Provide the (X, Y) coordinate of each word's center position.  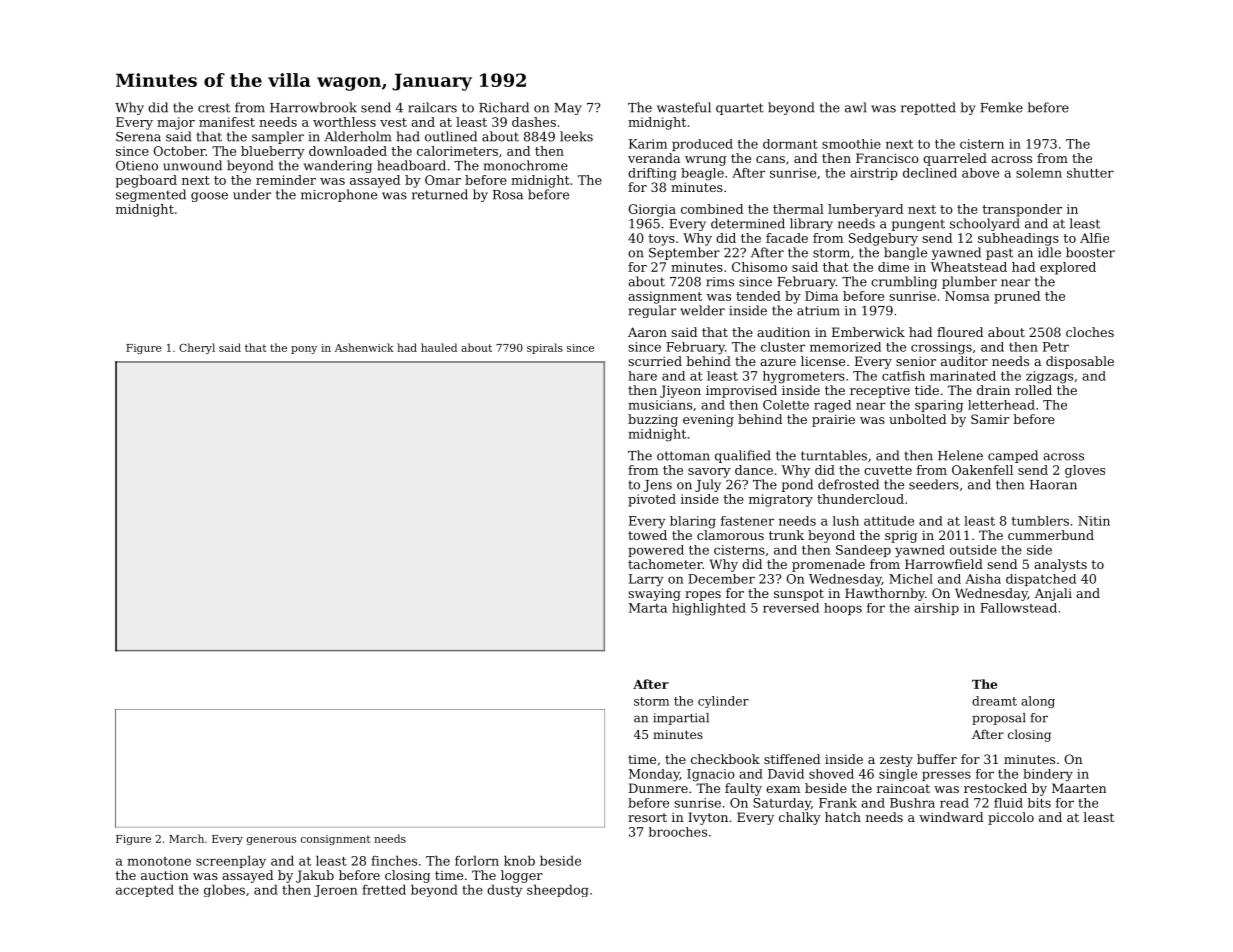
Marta (648, 608)
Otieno (137, 166)
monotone (159, 861)
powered (656, 551)
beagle (702, 174)
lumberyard (865, 210)
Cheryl (197, 348)
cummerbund (1051, 535)
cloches (1090, 332)
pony (304, 350)
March (186, 838)
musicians (660, 405)
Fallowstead (1018, 608)
